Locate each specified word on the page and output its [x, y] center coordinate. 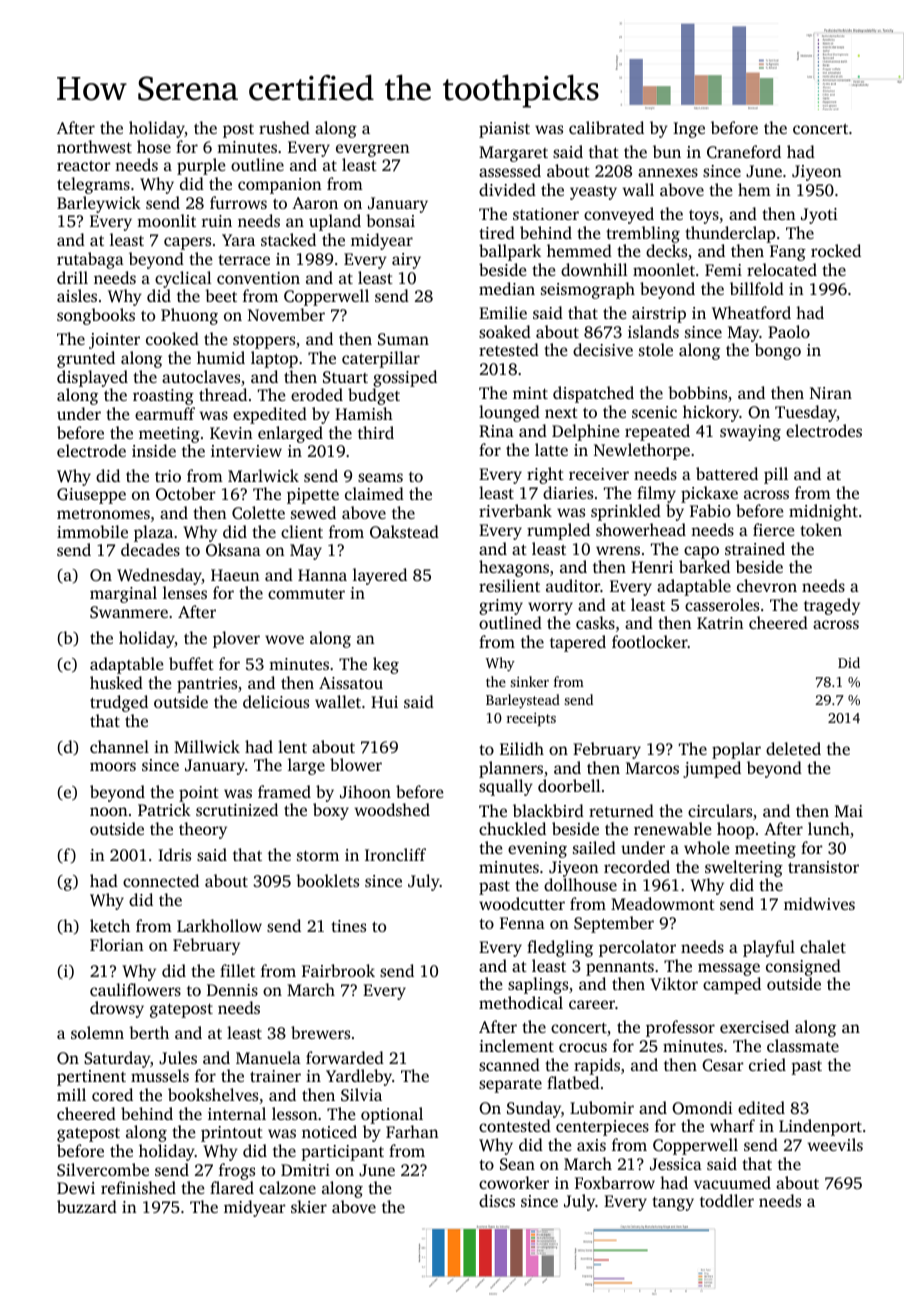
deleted [793, 748]
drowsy [117, 1009]
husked [116, 682]
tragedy [832, 606]
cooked [172, 338]
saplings [538, 985]
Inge [689, 130]
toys [704, 217]
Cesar [723, 1065]
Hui [384, 702]
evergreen [373, 150]
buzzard [87, 1206]
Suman [403, 339]
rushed [284, 127]
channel [119, 746]
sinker [529, 681]
